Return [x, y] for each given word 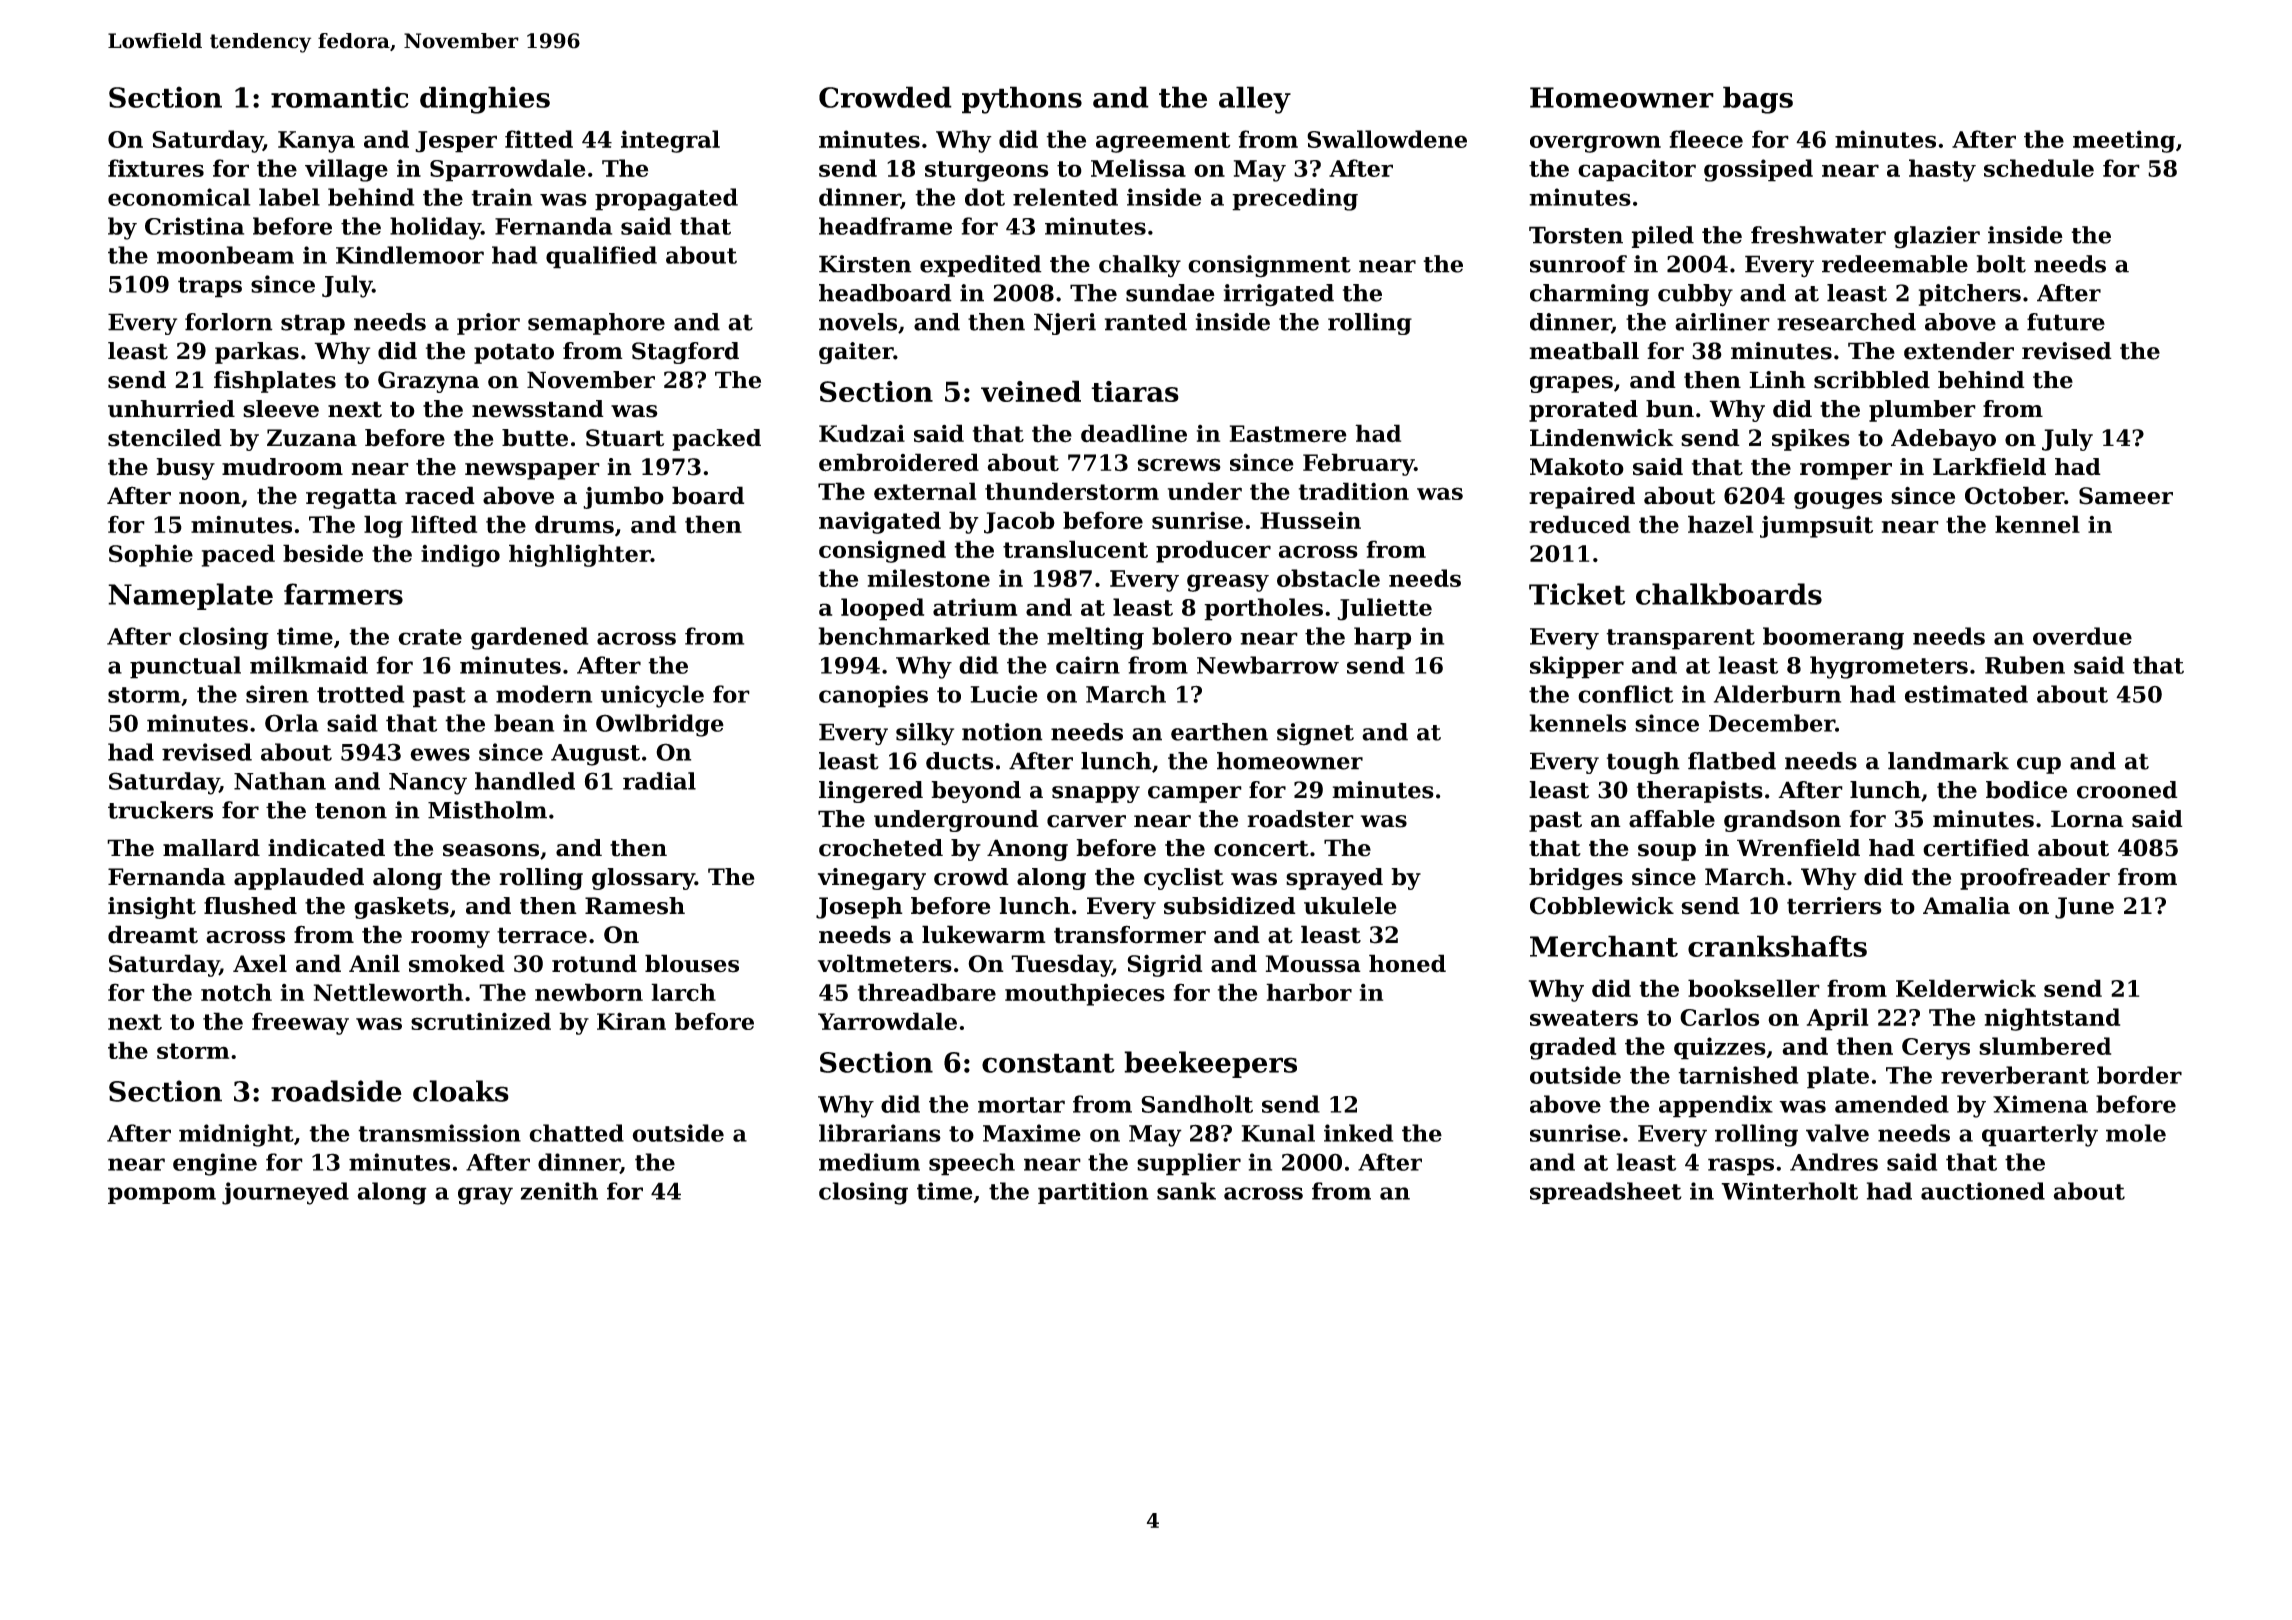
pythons [1022, 100]
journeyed [285, 1193]
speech [972, 1164]
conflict [1625, 694]
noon [210, 498]
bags [1758, 100]
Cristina [194, 226]
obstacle [1328, 578]
